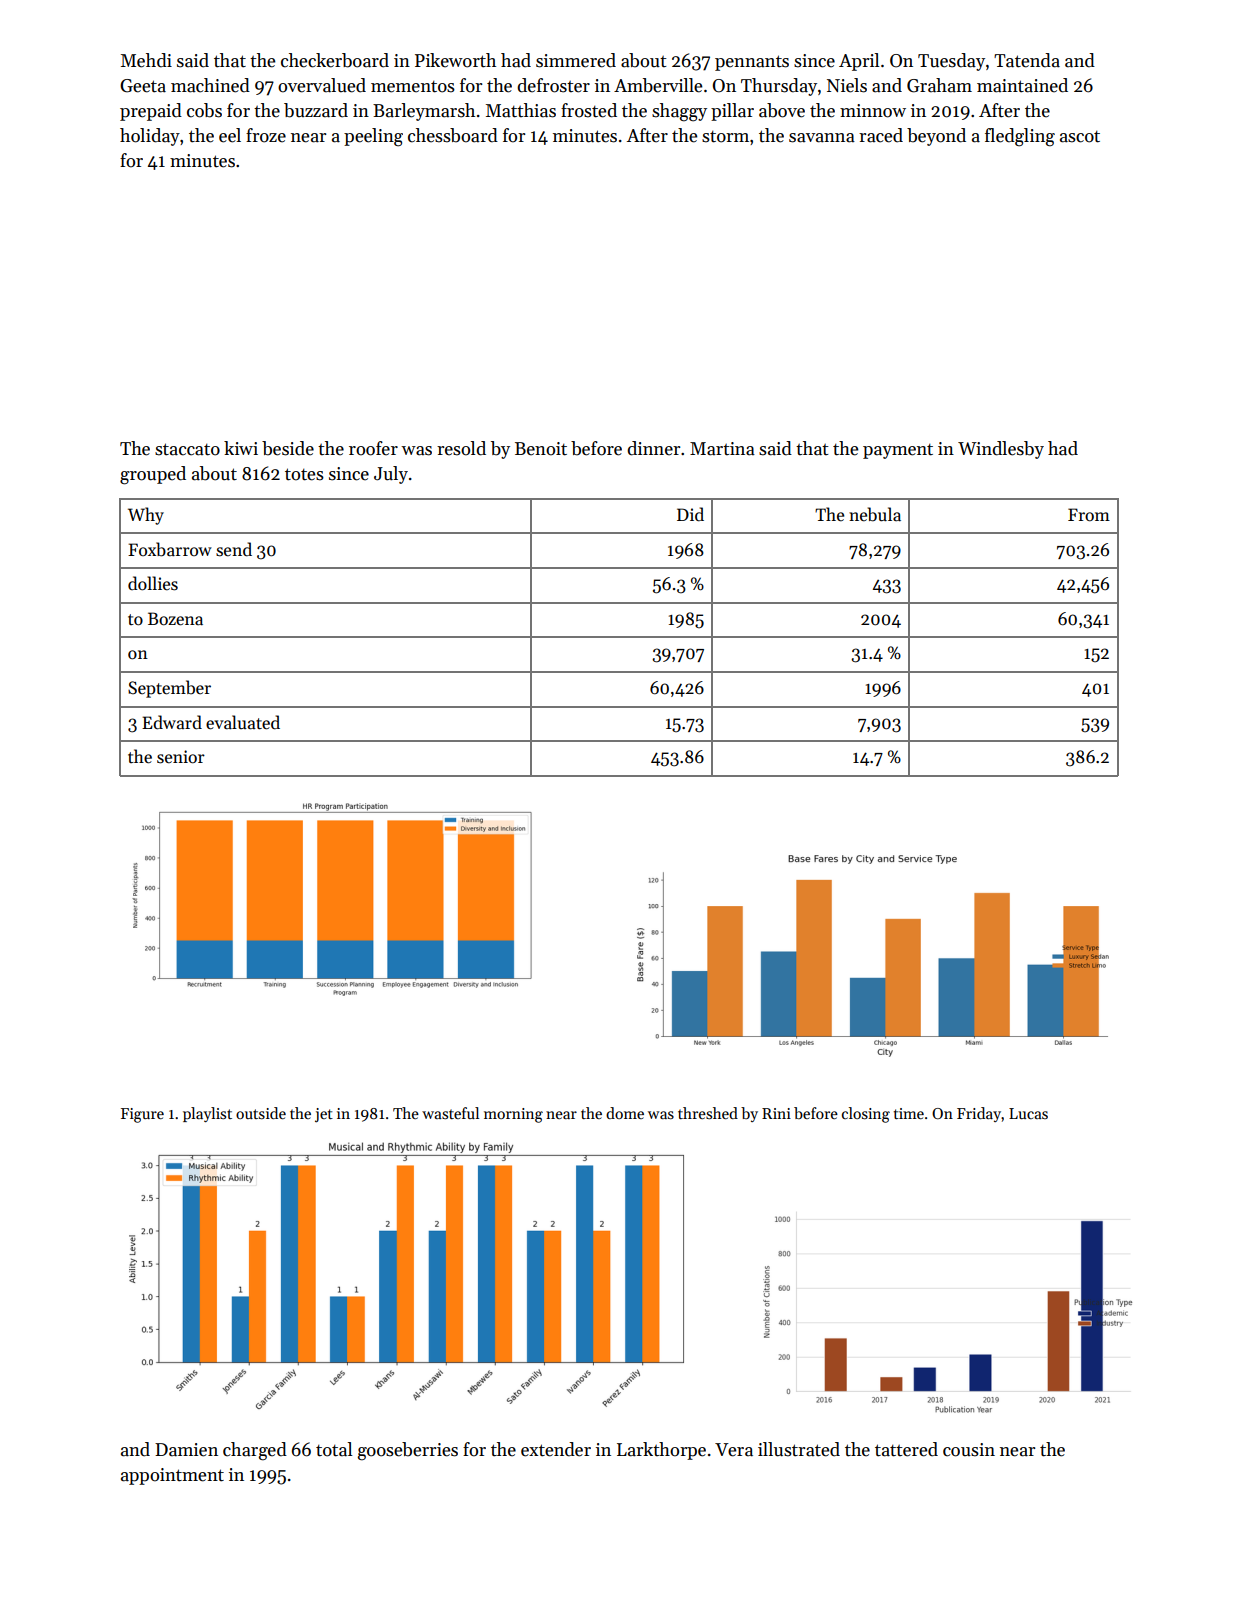 The image size is (1238, 1602). Describe the element at coordinates (453, 135) in the document. I see `chessboard` at that location.
